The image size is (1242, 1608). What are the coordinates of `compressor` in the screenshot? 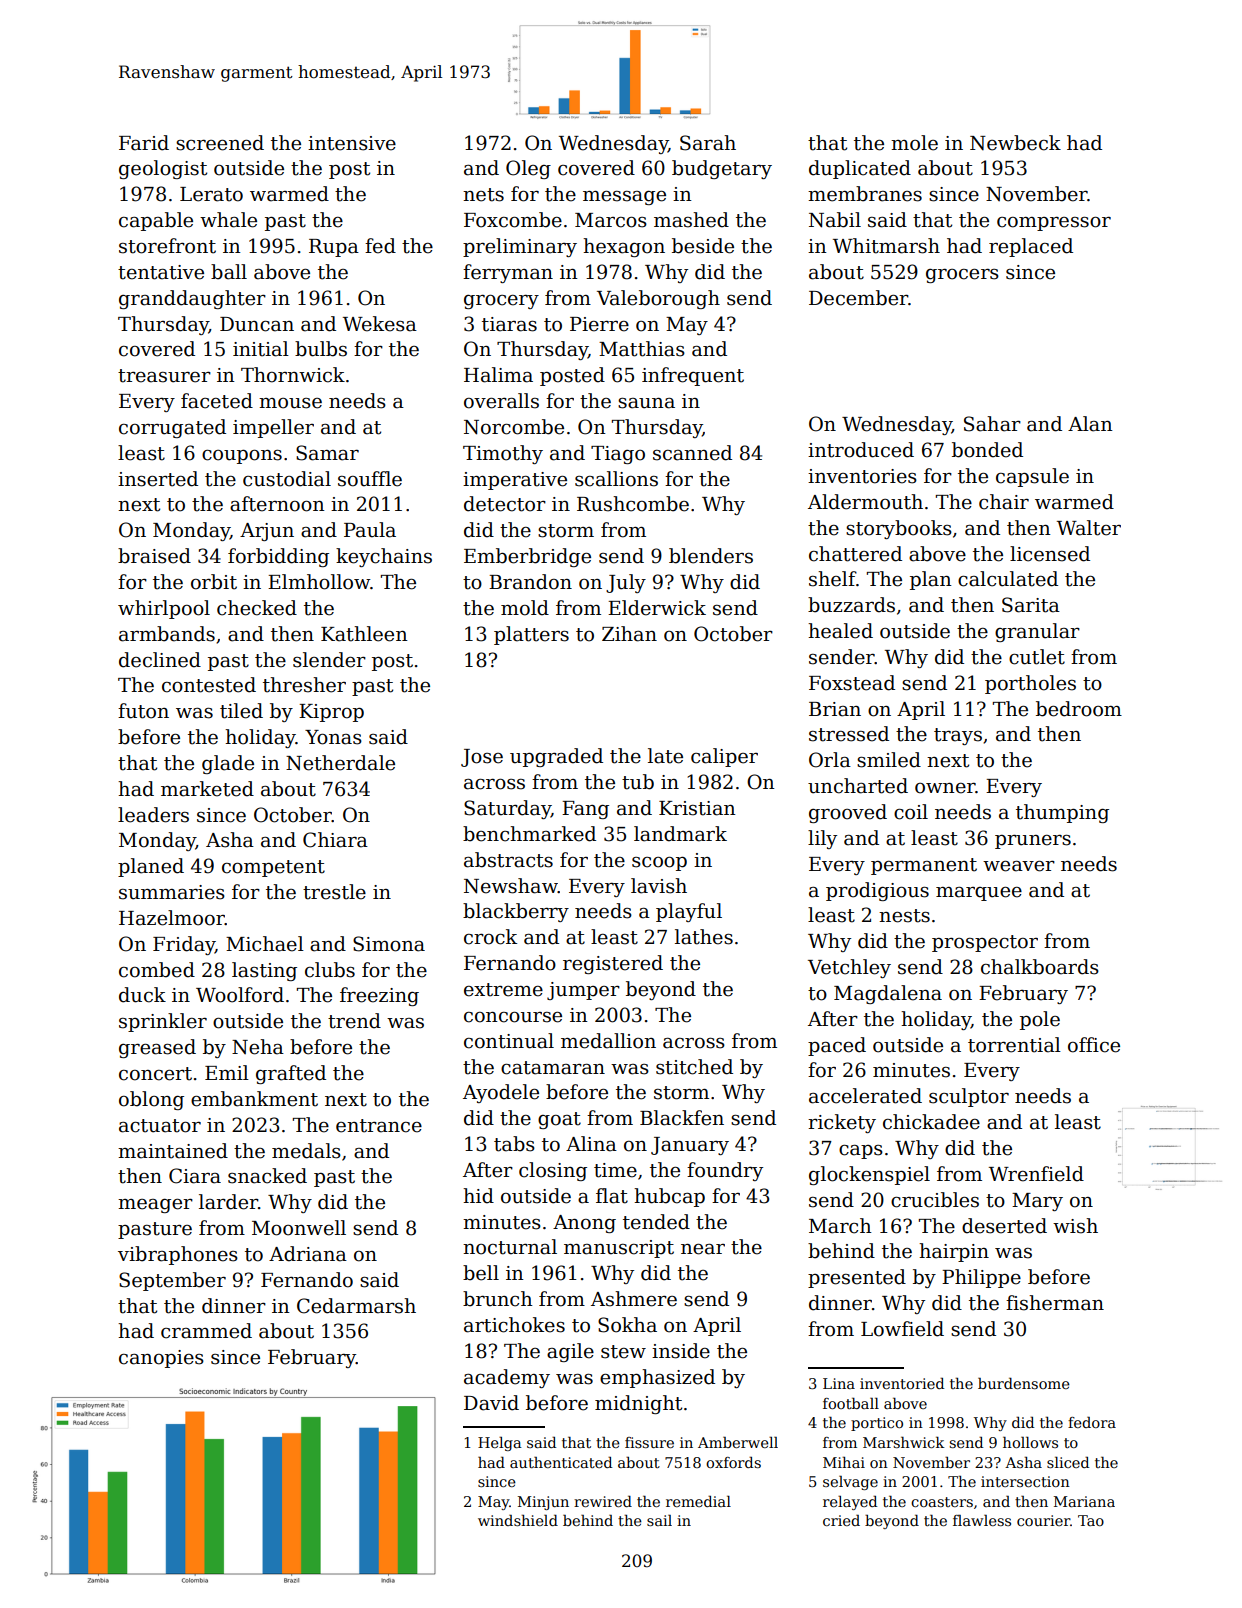 It's located at (1054, 223).
